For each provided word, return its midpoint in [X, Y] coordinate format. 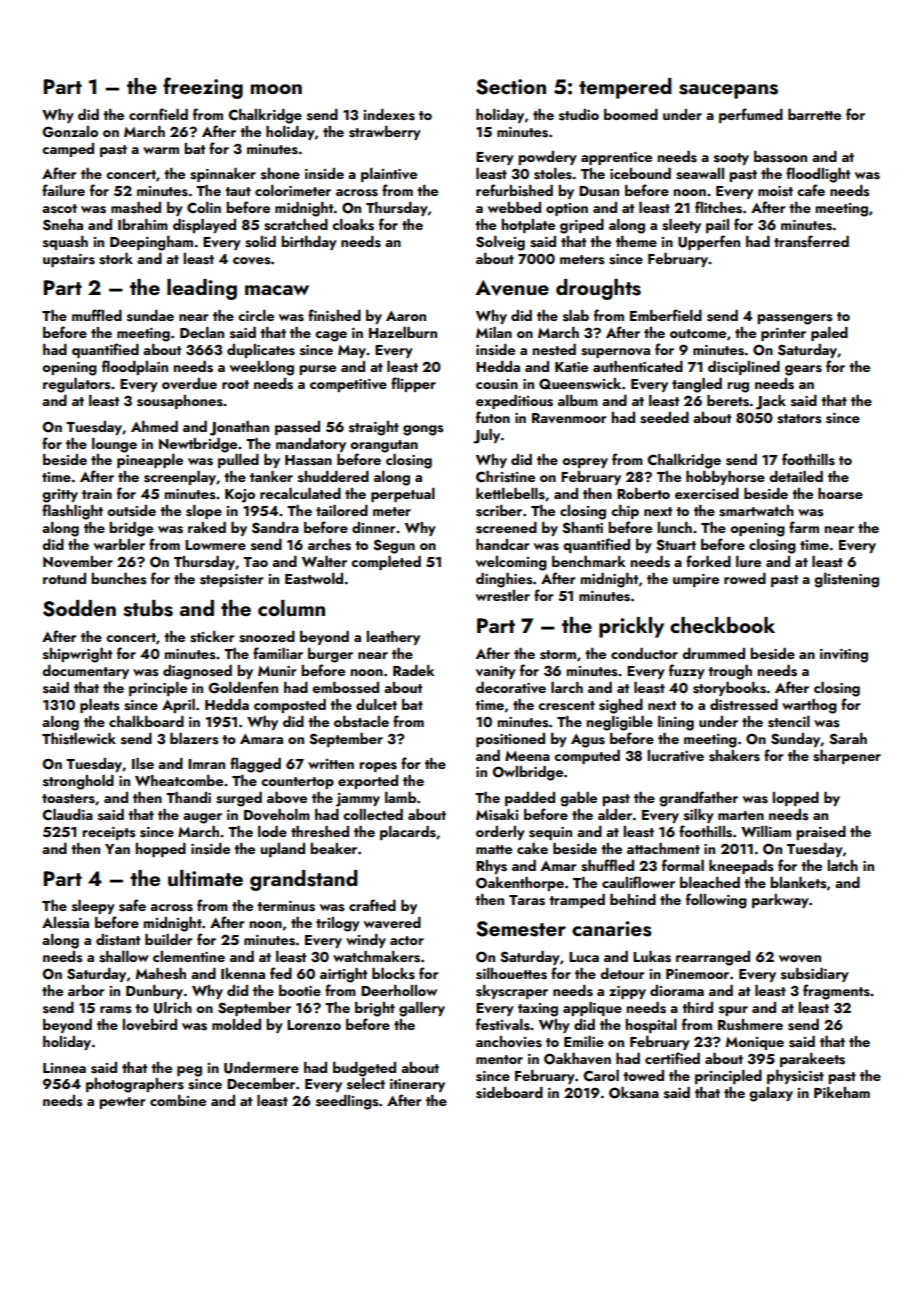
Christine [505, 477]
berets [728, 401]
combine [178, 1100]
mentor [499, 1059]
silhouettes [511, 974]
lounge [114, 445]
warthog [809, 706]
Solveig [500, 243]
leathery [393, 638]
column [291, 608]
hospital [651, 1026]
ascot [59, 209]
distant [118, 940]
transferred [811, 241]
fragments [836, 992]
